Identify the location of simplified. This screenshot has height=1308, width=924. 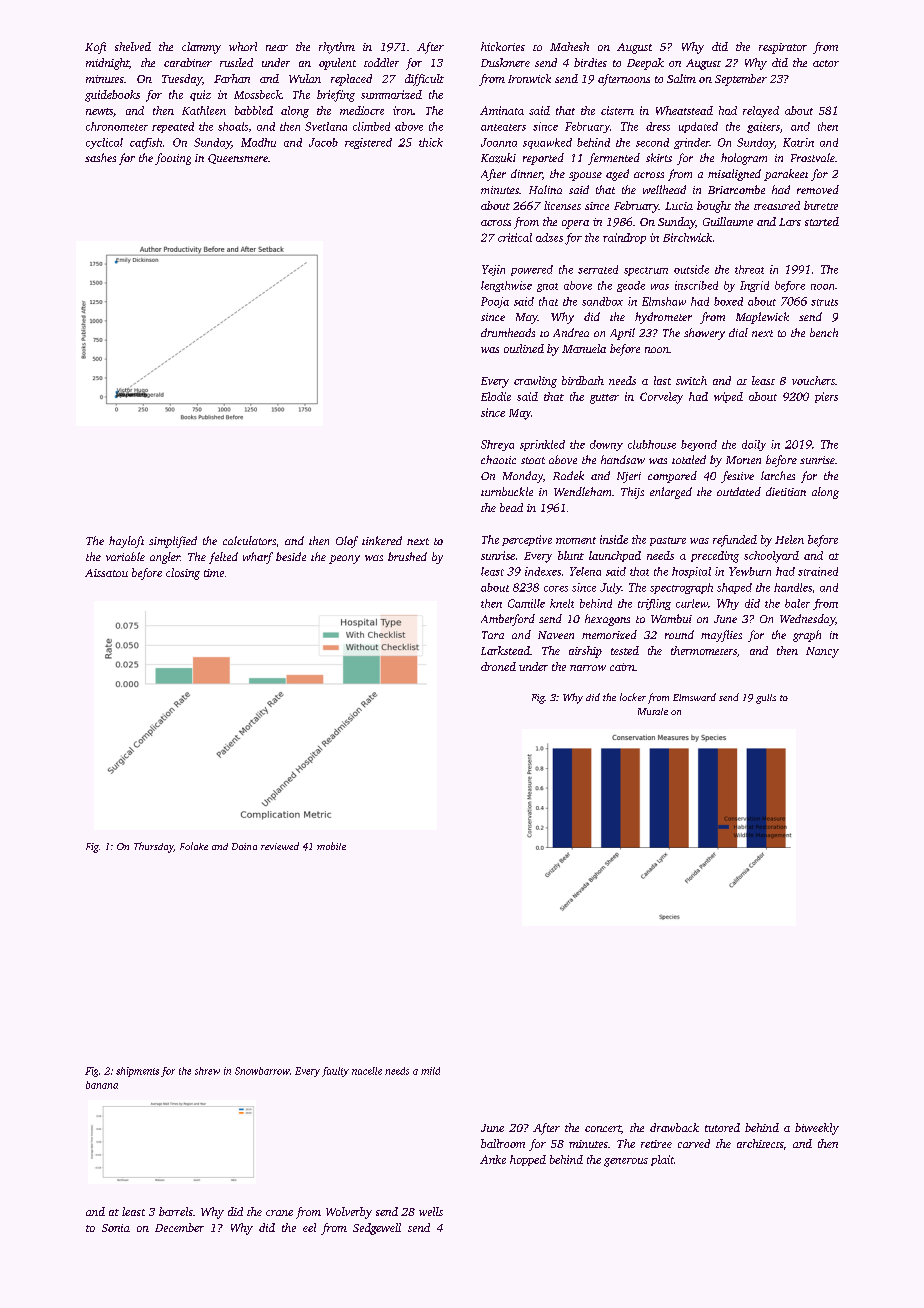
(173, 542).
